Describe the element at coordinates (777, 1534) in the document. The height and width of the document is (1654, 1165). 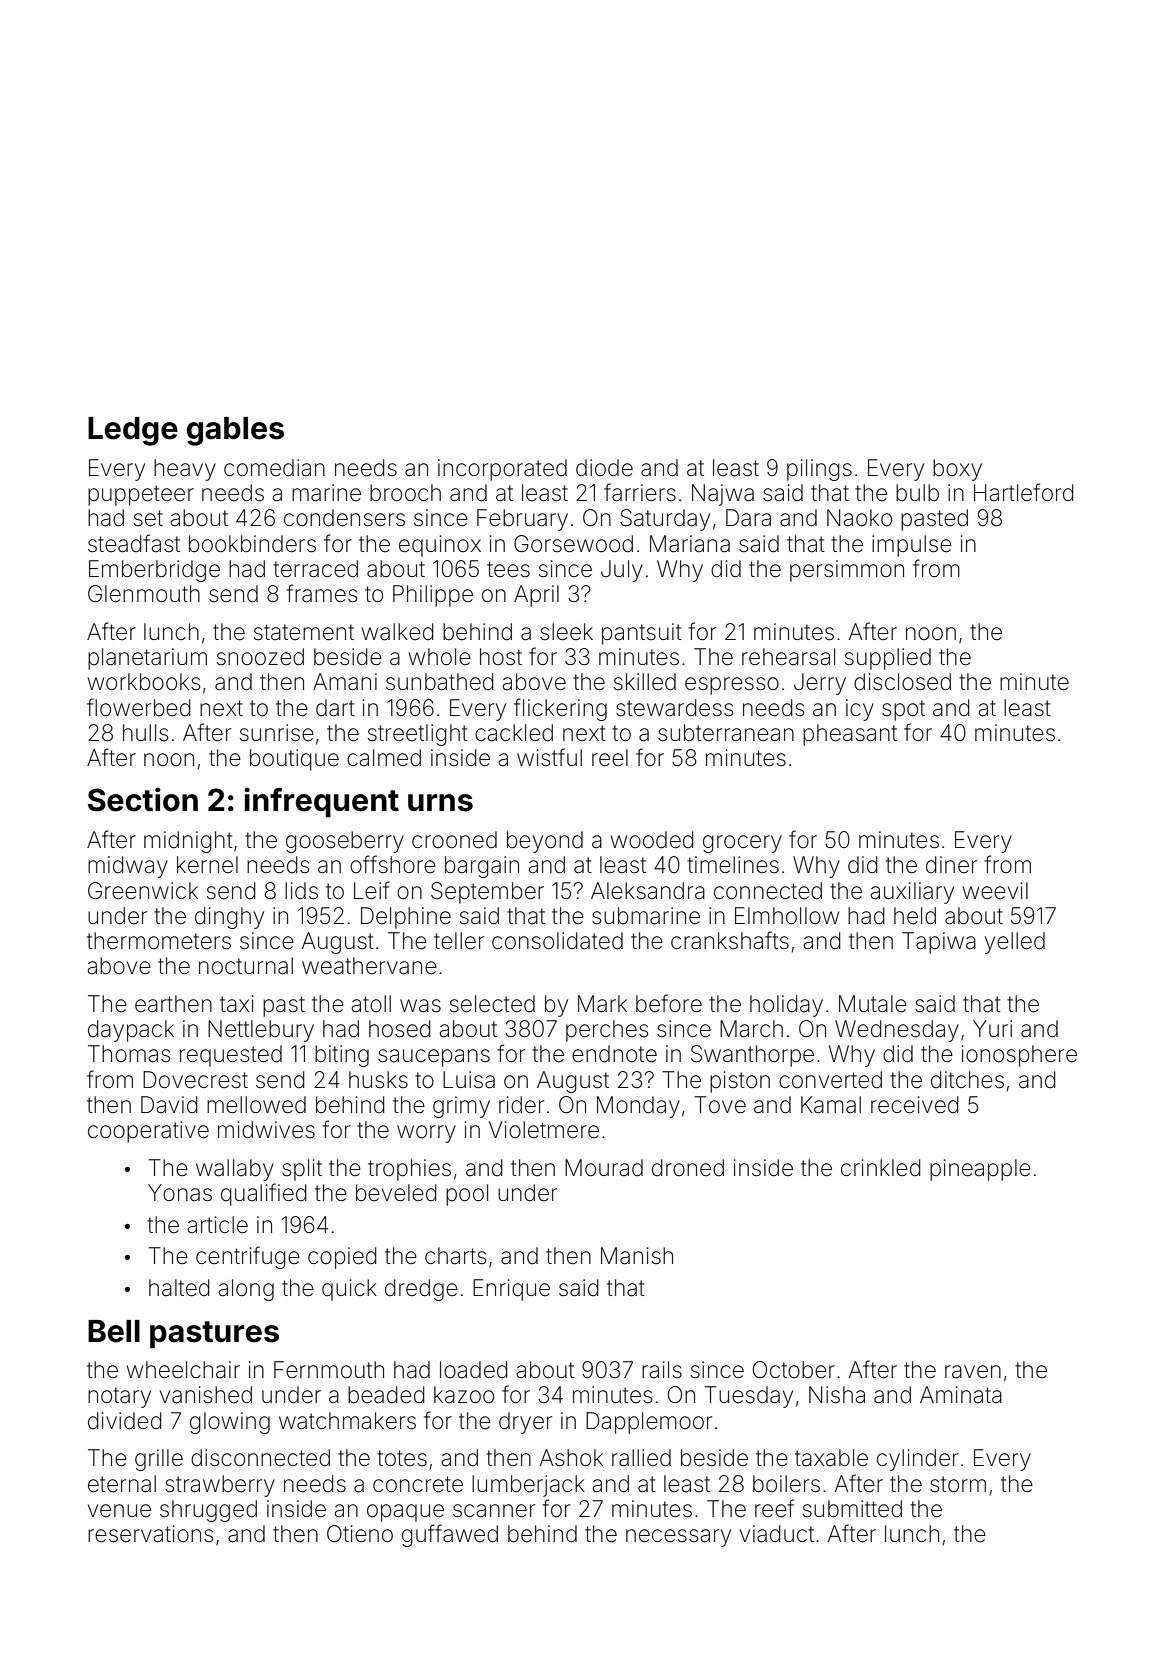
I see `viaduct` at that location.
